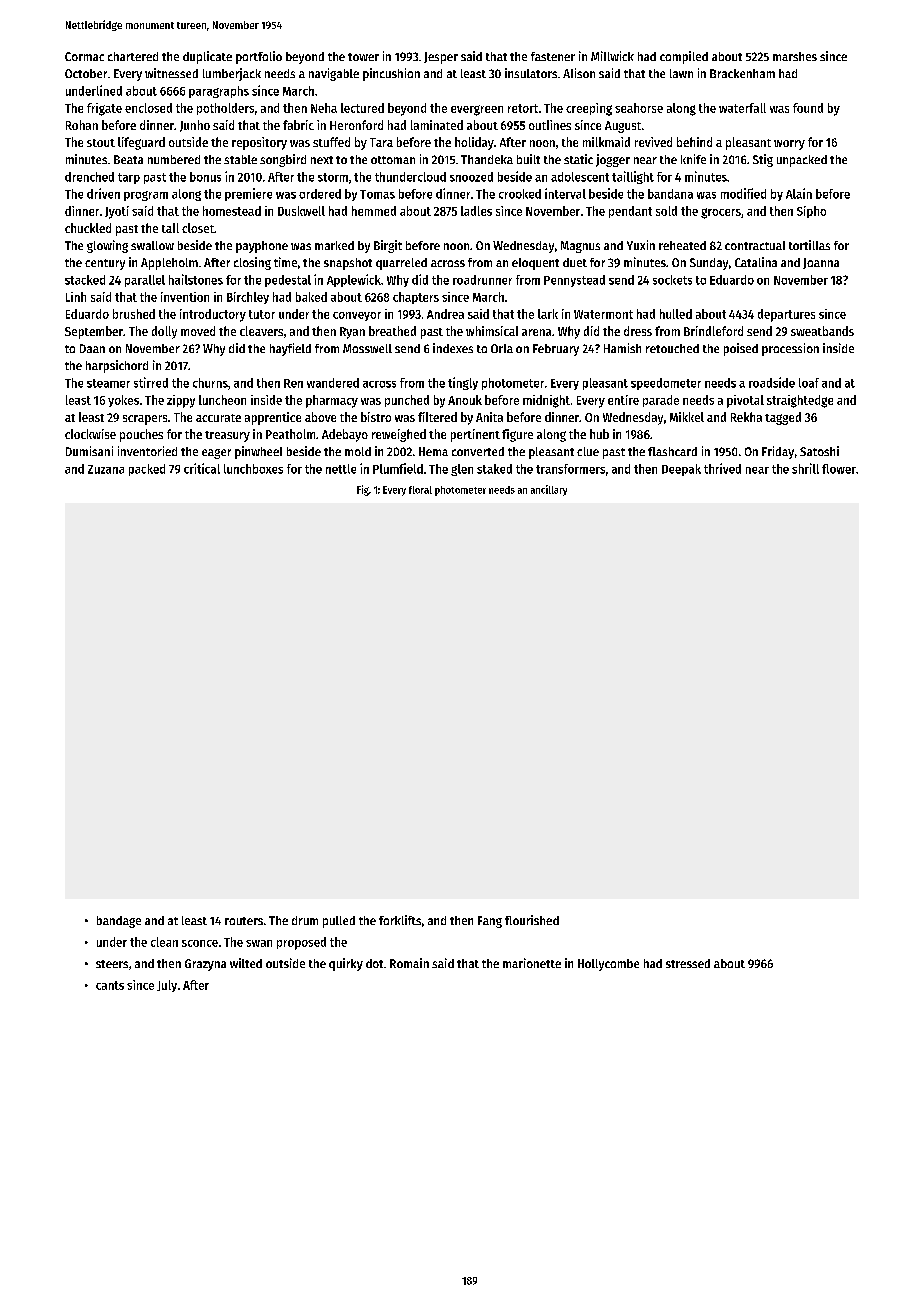 This screenshot has height=1308, width=924. I want to click on bandage, so click(119, 922).
